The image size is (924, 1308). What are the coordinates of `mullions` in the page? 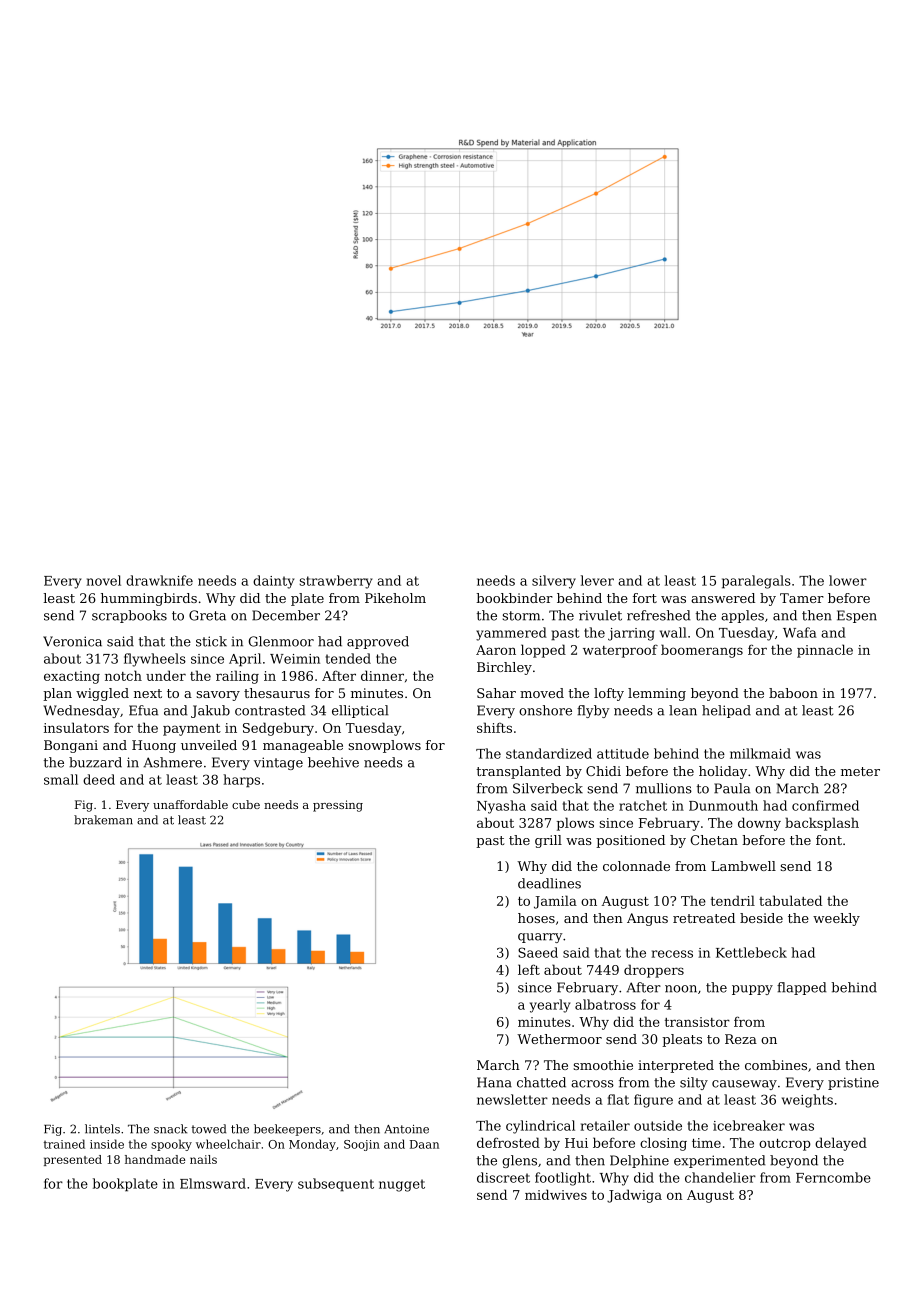 It's located at (664, 788).
